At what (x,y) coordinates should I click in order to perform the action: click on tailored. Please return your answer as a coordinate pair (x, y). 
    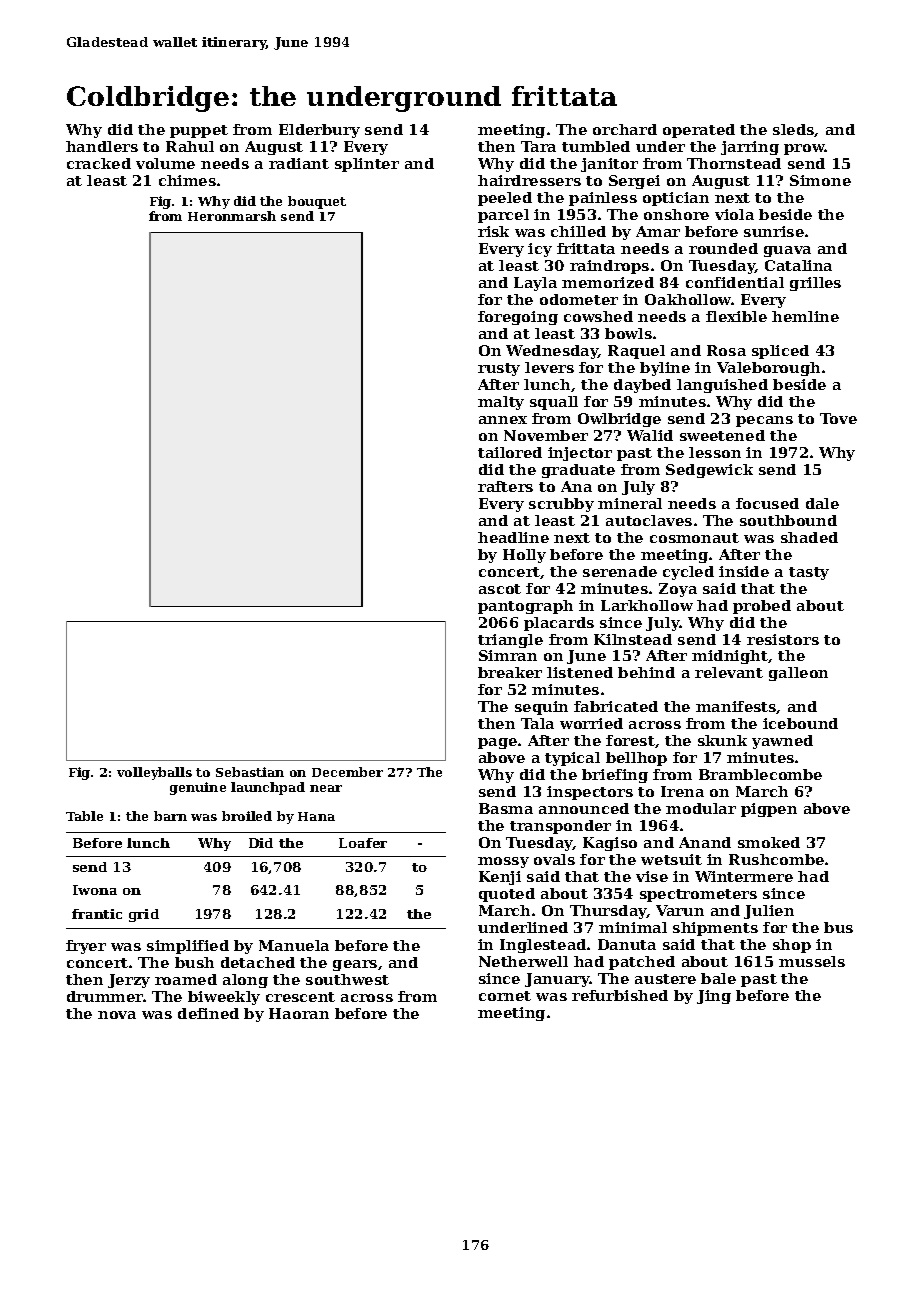
    Looking at the image, I should click on (510, 452).
